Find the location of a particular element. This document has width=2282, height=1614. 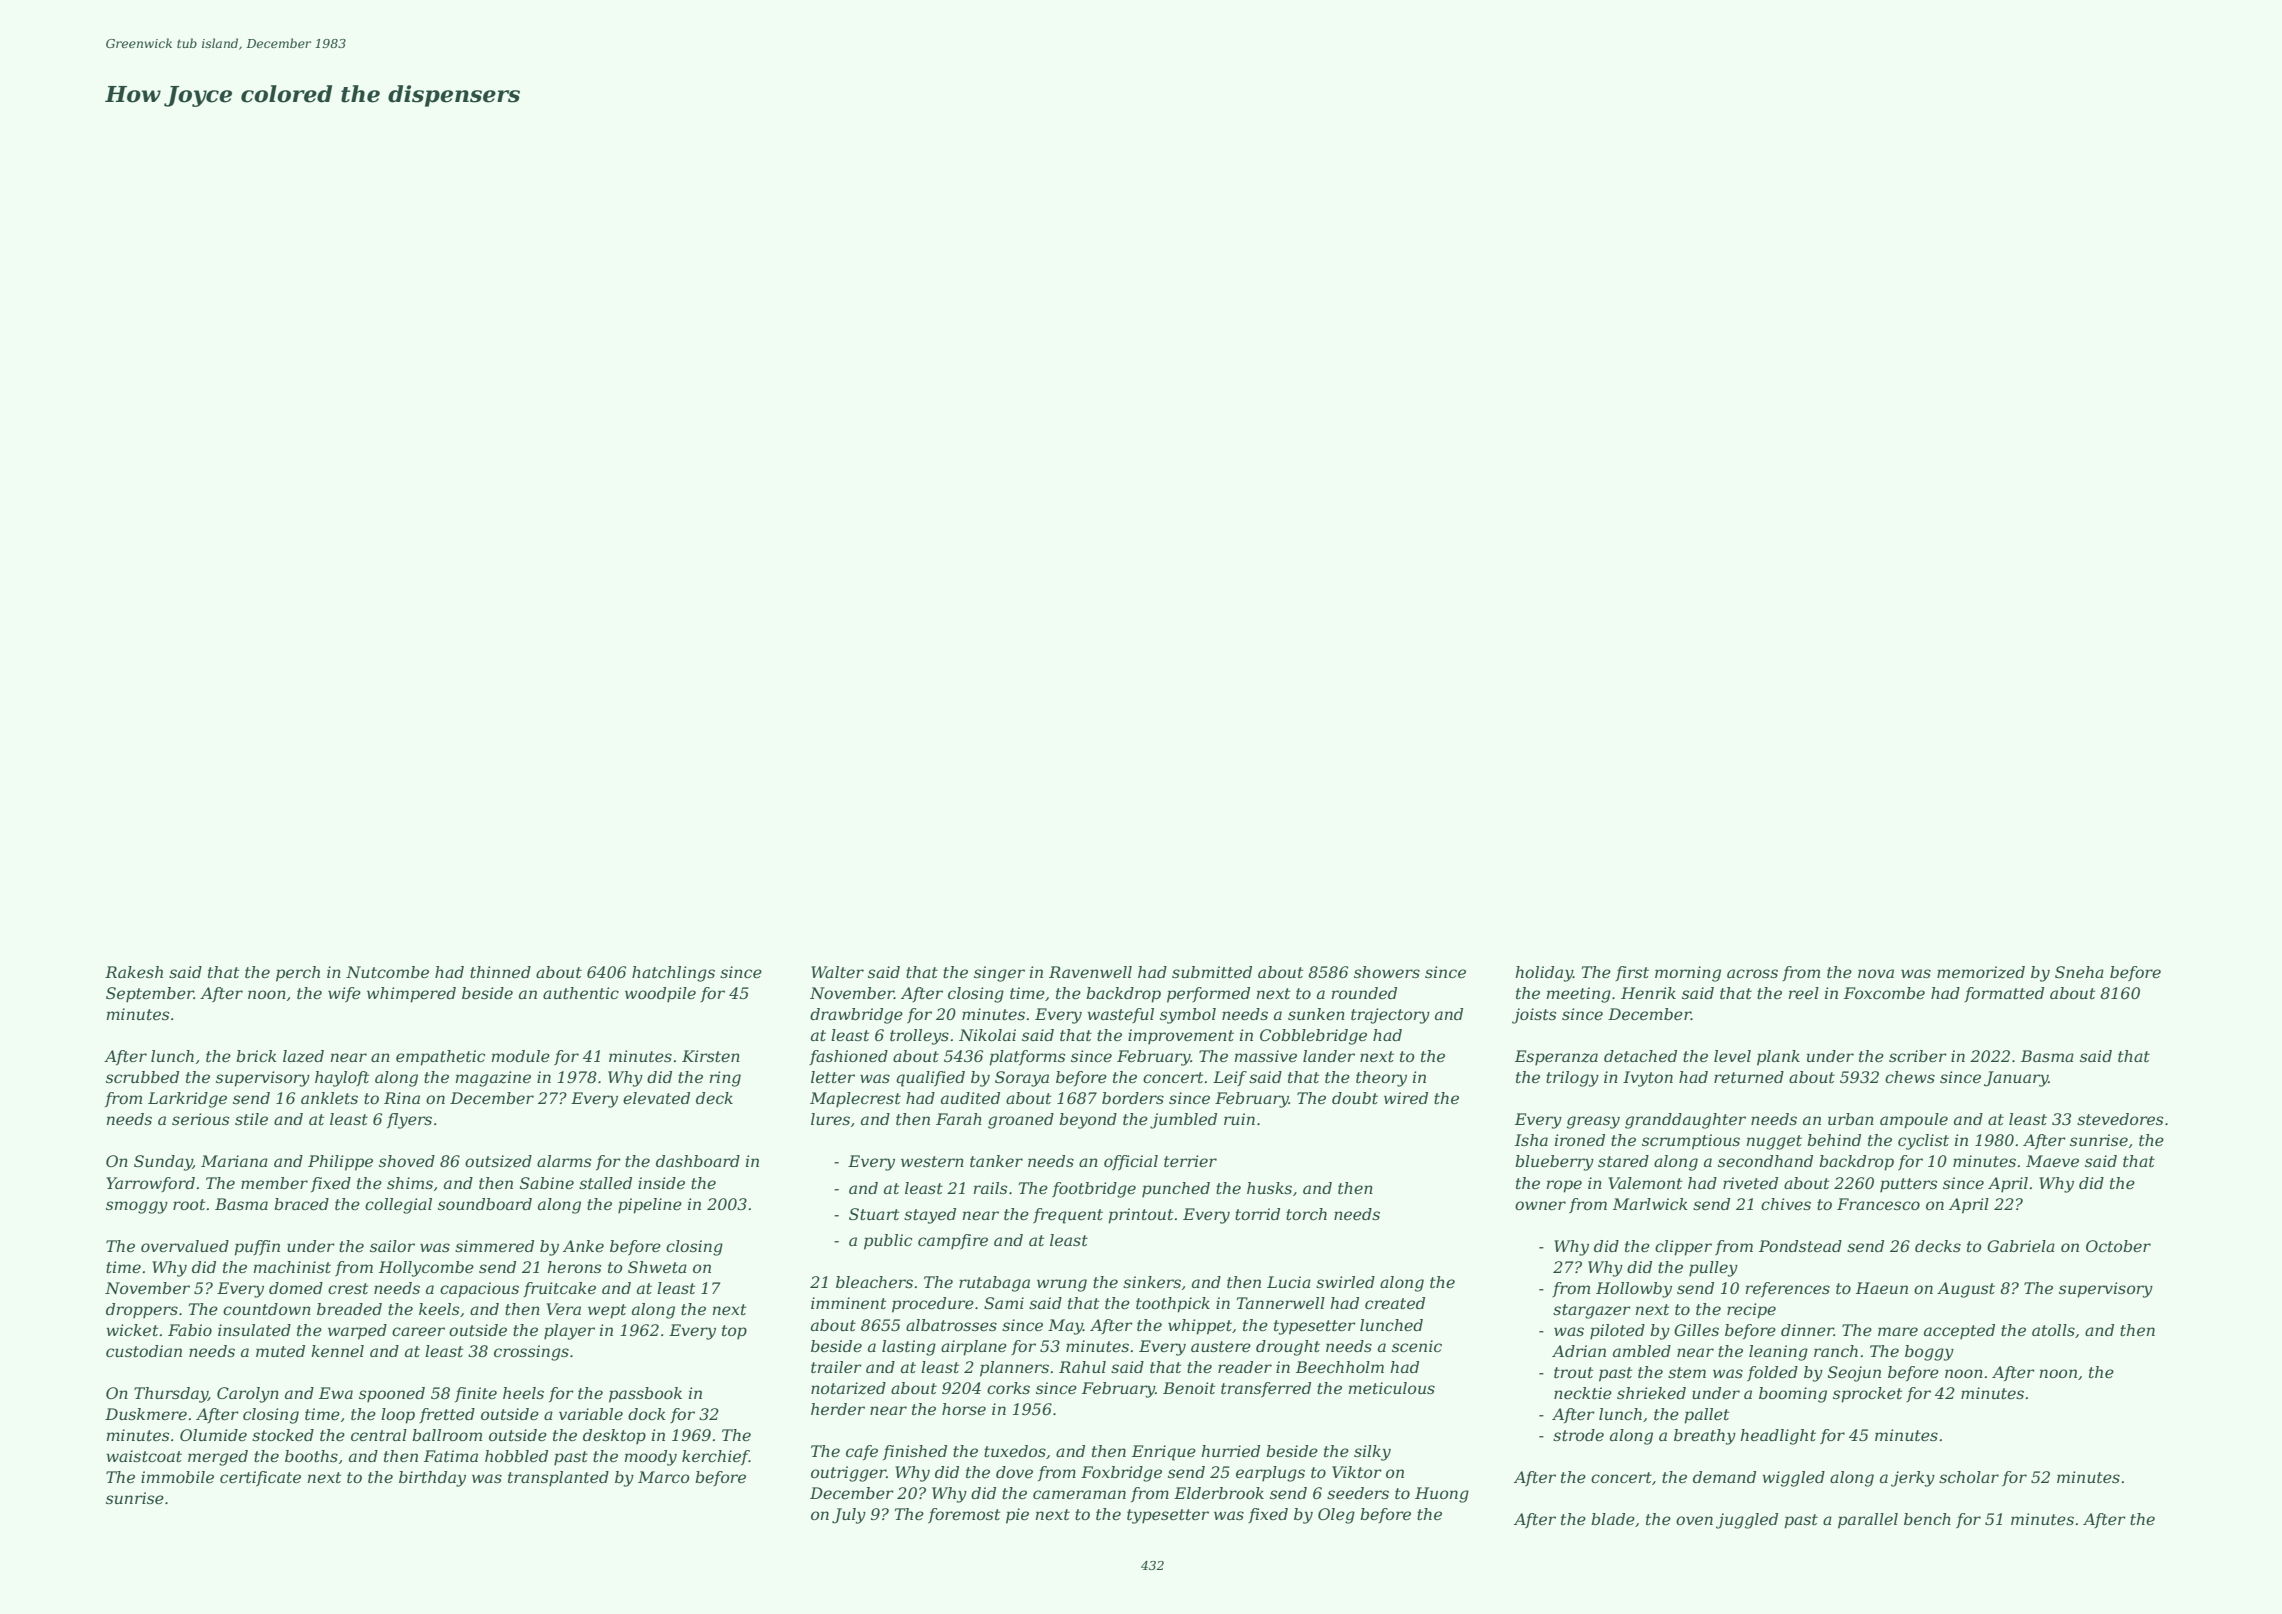

August is located at coordinates (1966, 1290).
